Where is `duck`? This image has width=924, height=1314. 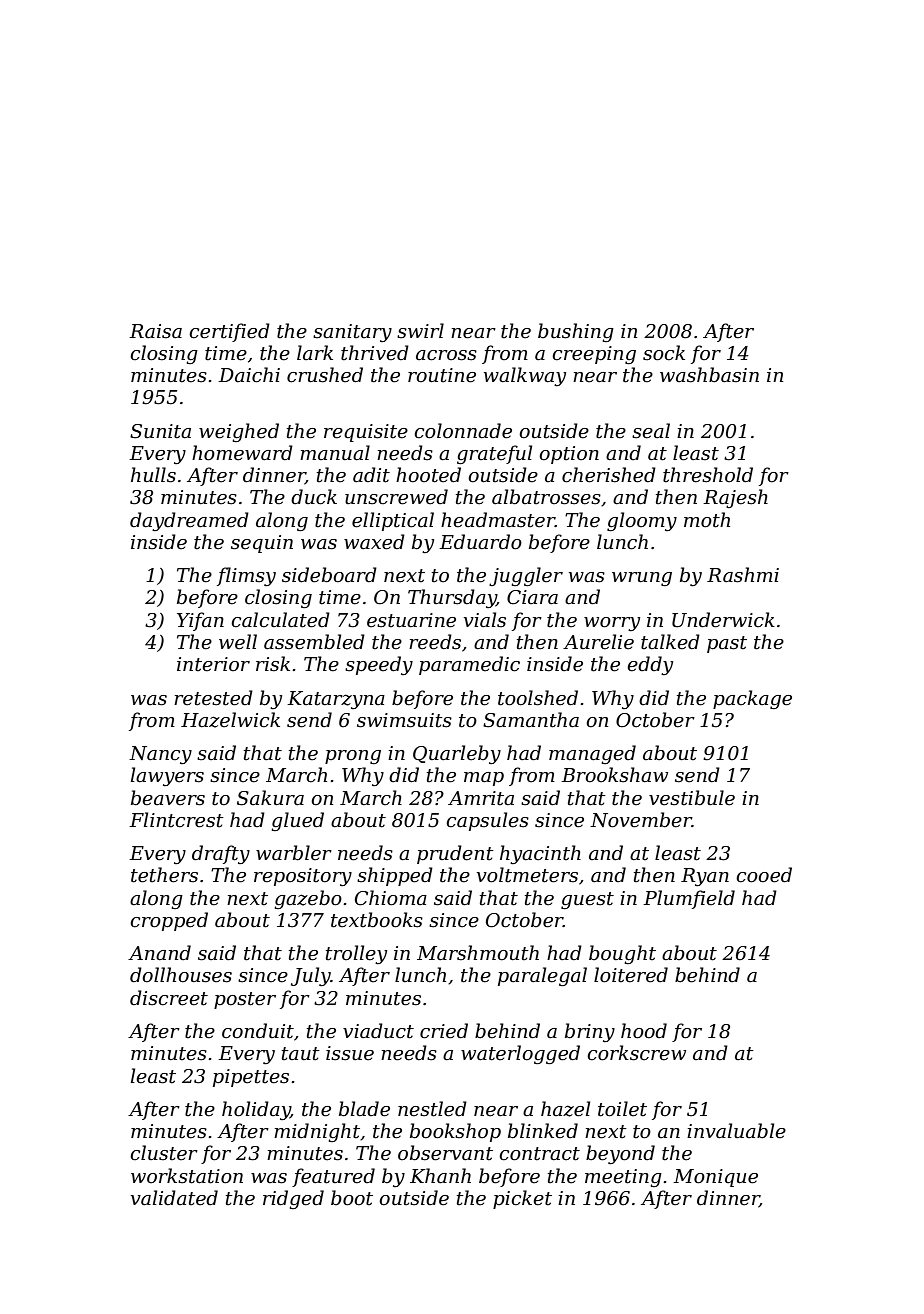 duck is located at coordinates (314, 497).
